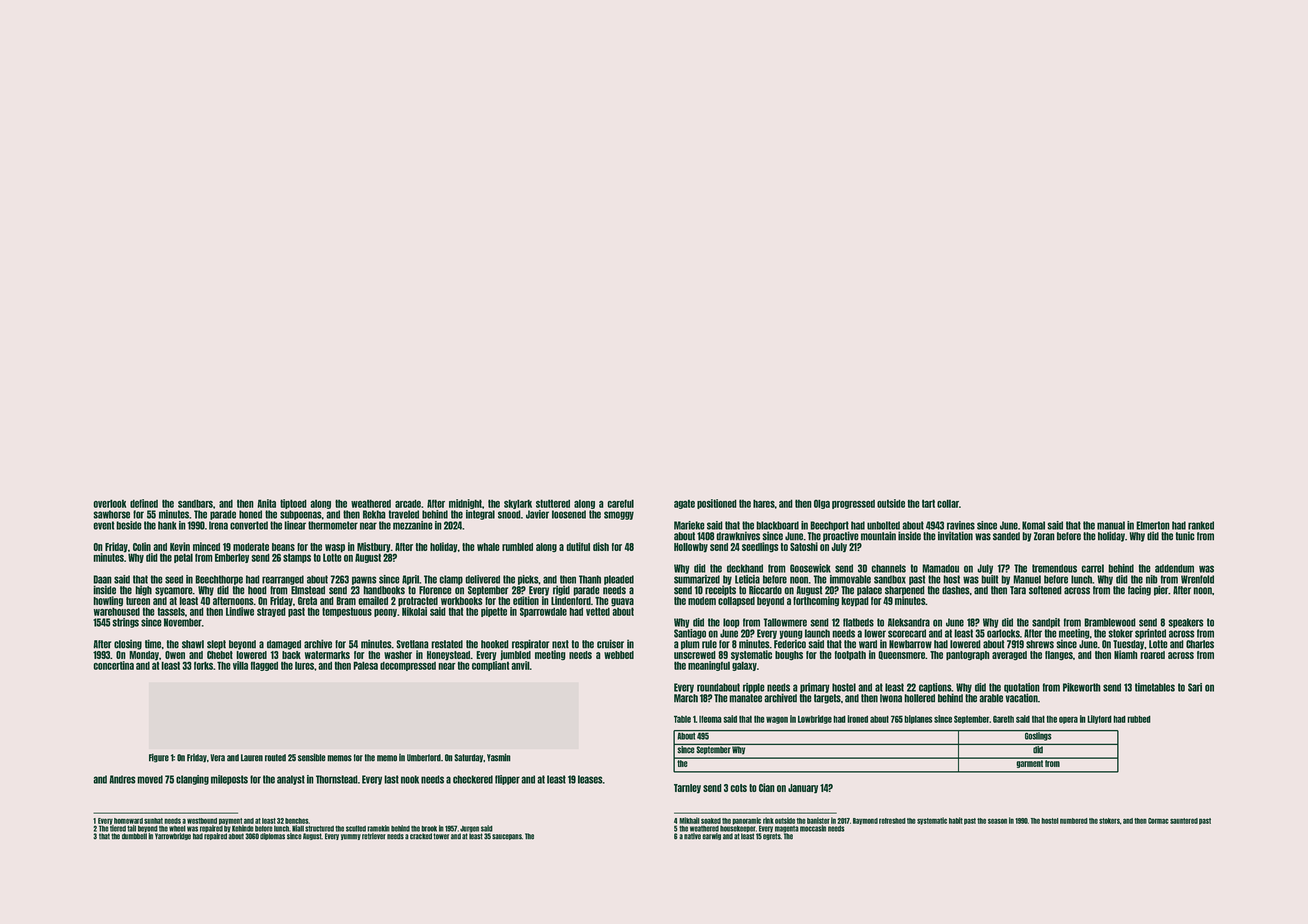 The height and width of the page is (924, 1308). Describe the element at coordinates (142, 546) in the page. I see `Colin` at that location.
